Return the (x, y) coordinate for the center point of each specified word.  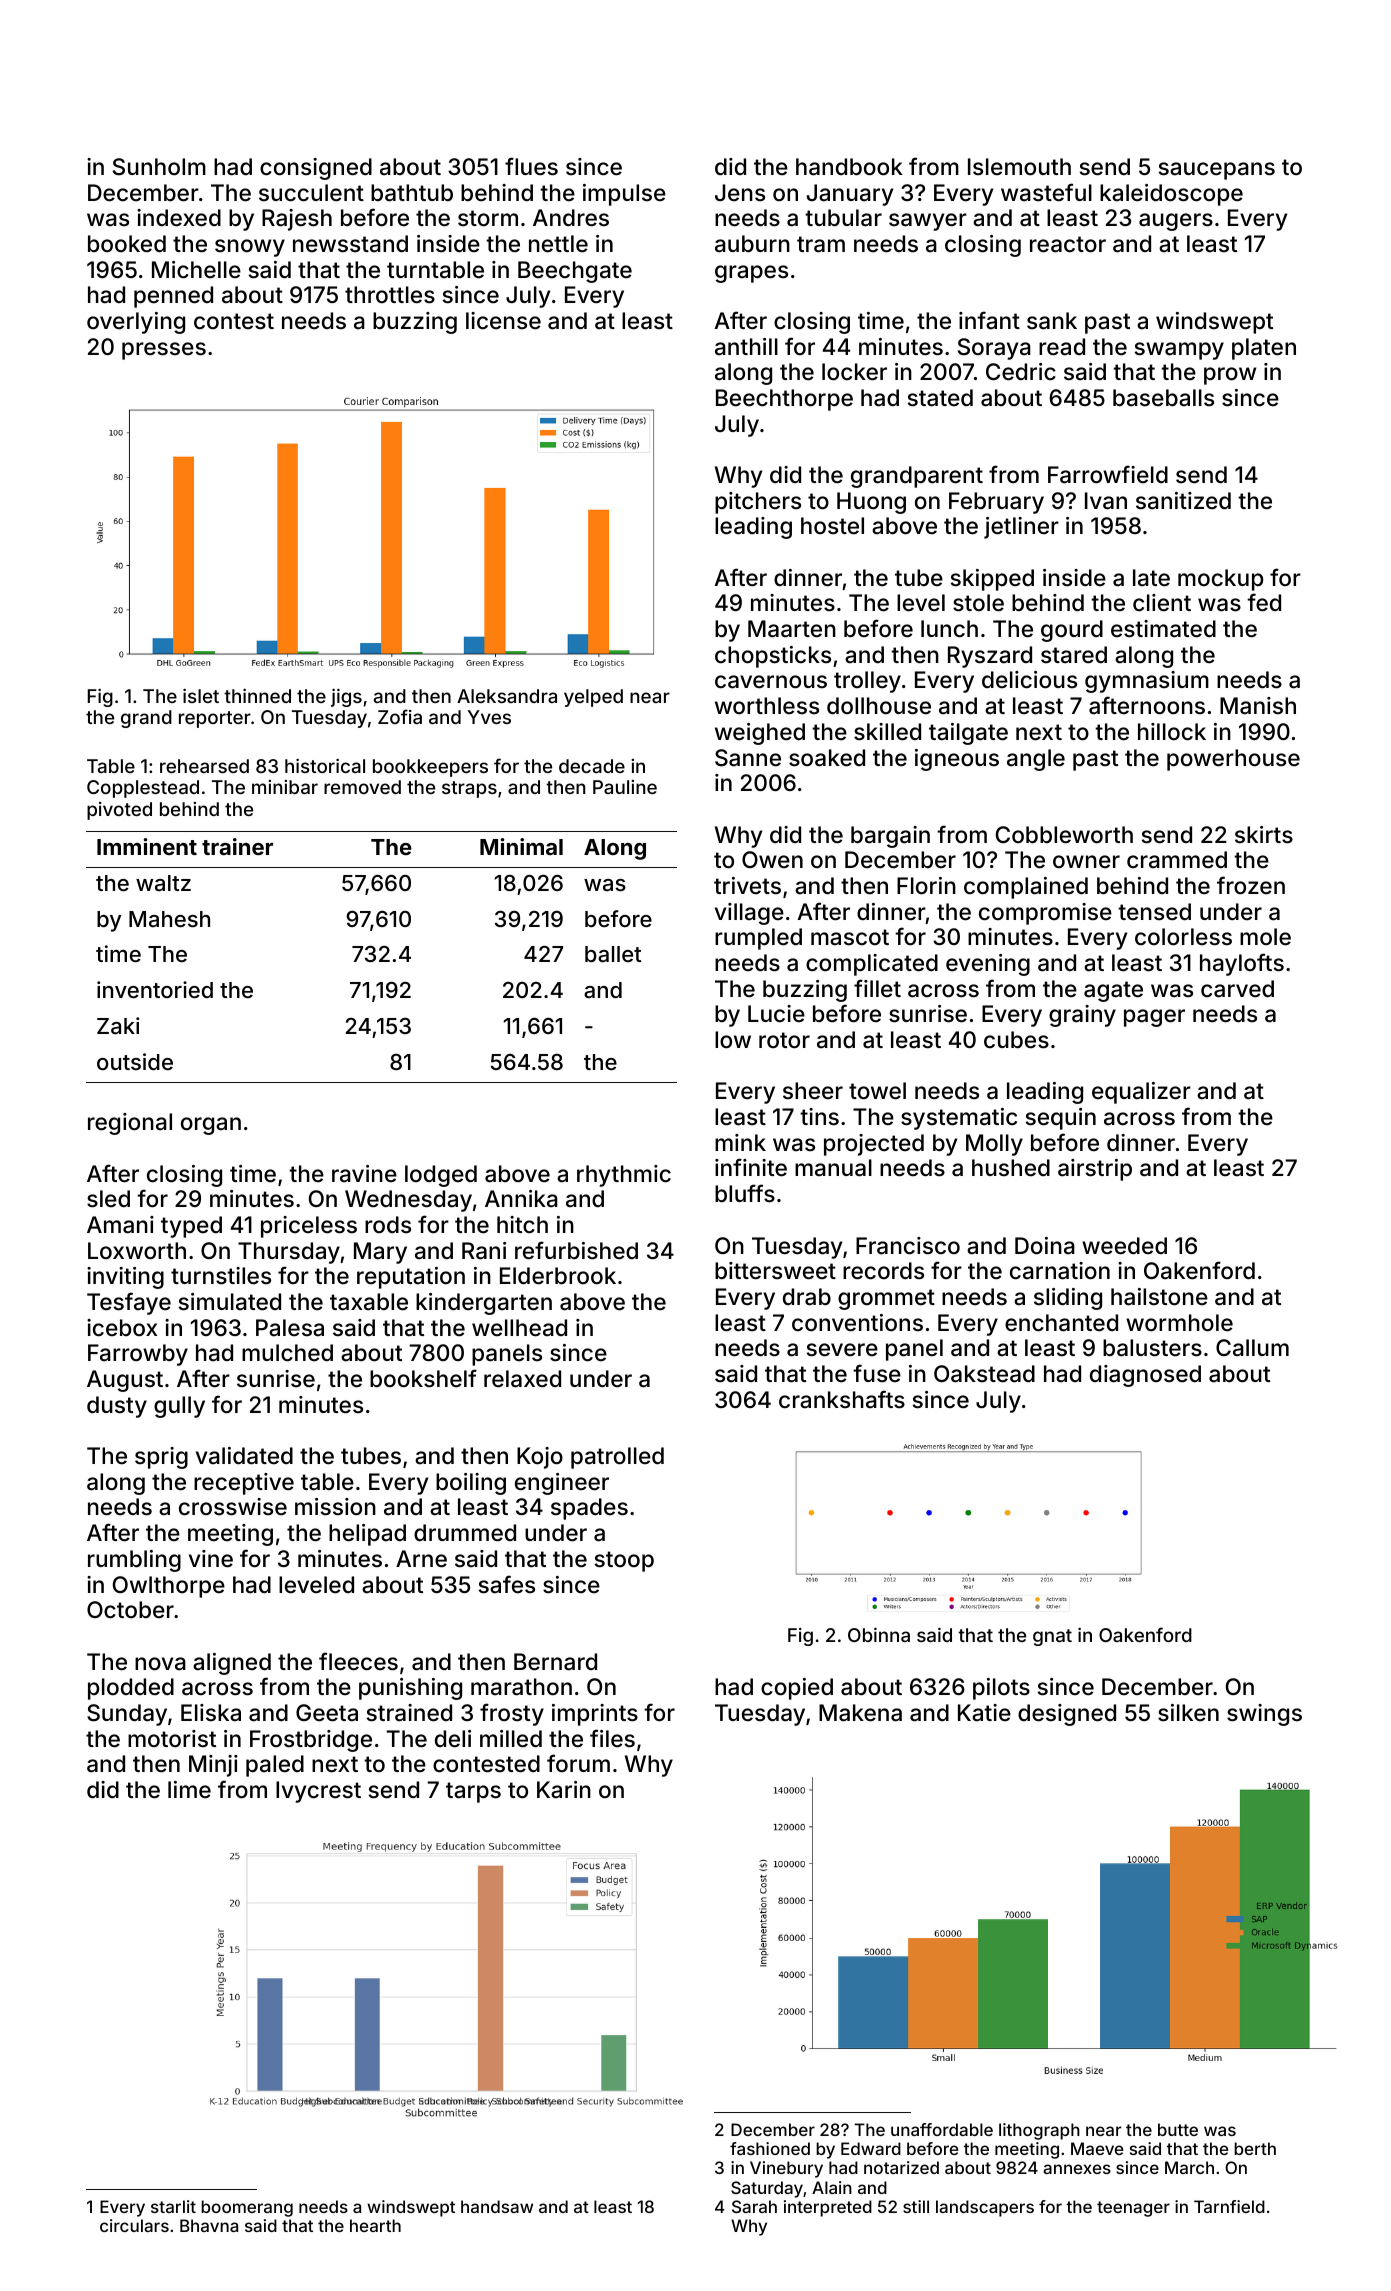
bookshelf (423, 1378)
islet (201, 696)
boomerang (247, 2208)
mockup (1220, 580)
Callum (1252, 1348)
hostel (832, 526)
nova (160, 1664)
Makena (860, 1713)
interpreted (828, 2208)
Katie (984, 1713)
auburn (752, 244)
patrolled (617, 1458)
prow (1230, 376)
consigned (316, 169)
